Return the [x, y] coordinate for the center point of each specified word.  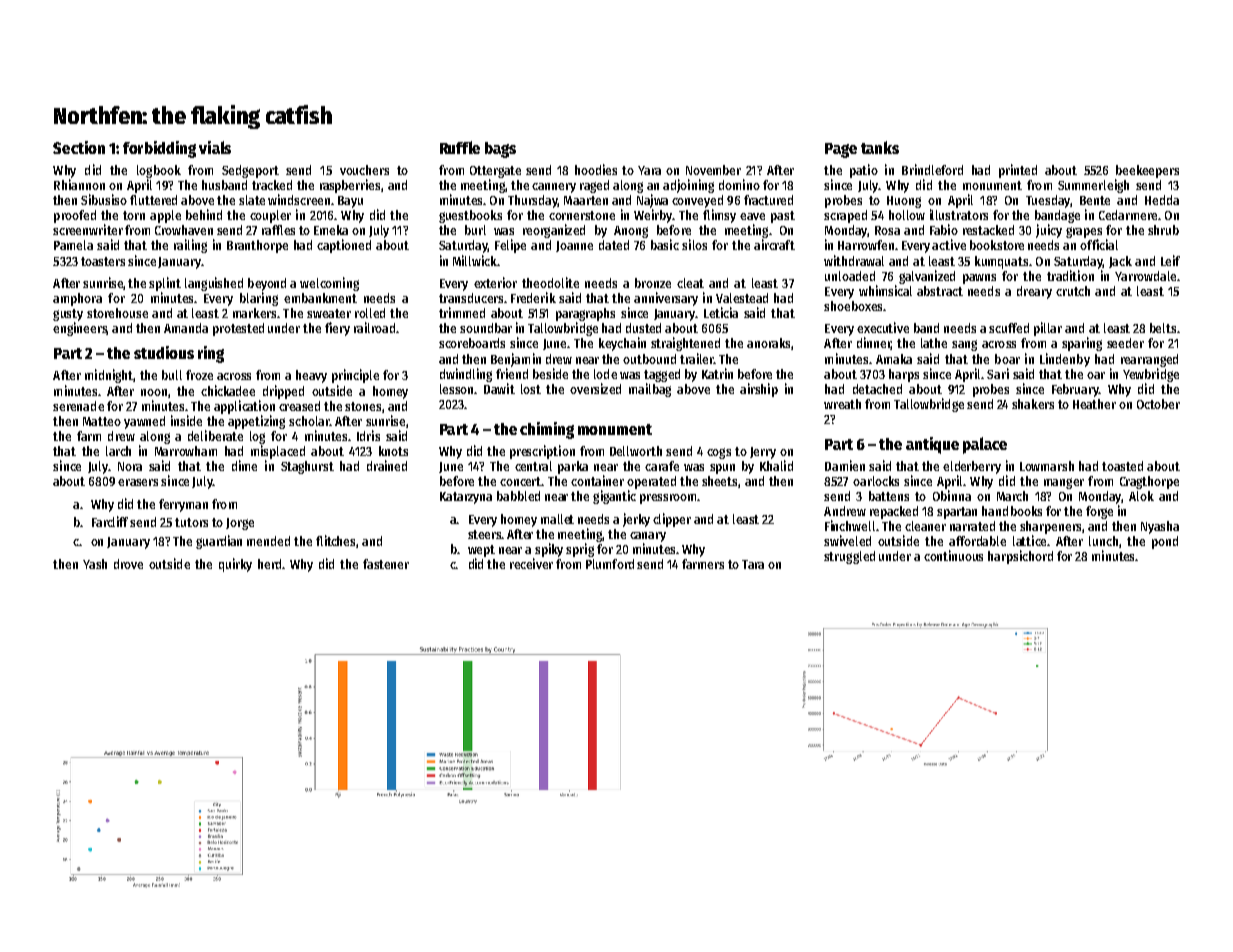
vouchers [364, 170]
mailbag [650, 390]
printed [1018, 171]
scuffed [1009, 328]
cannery [554, 188]
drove [128, 564]
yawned [144, 422]
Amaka [894, 359]
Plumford [610, 564]
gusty [68, 315]
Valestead [742, 298]
